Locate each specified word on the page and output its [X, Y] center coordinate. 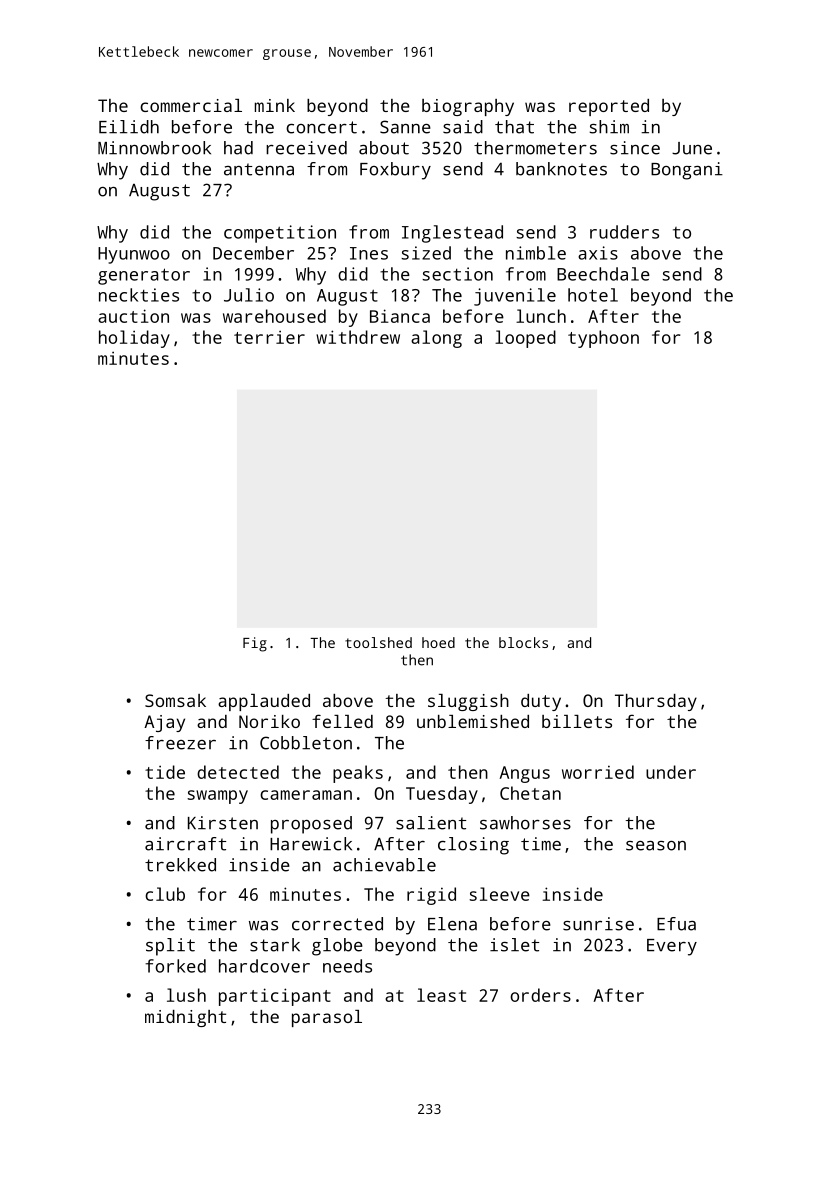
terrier [269, 337]
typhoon [603, 339]
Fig [255, 644]
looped [525, 339]
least [441, 995]
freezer [180, 743]
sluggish [468, 702]
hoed [438, 642]
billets [577, 721]
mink [275, 105]
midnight [185, 1018]
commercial [191, 105]
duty [541, 702]
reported [609, 107]
